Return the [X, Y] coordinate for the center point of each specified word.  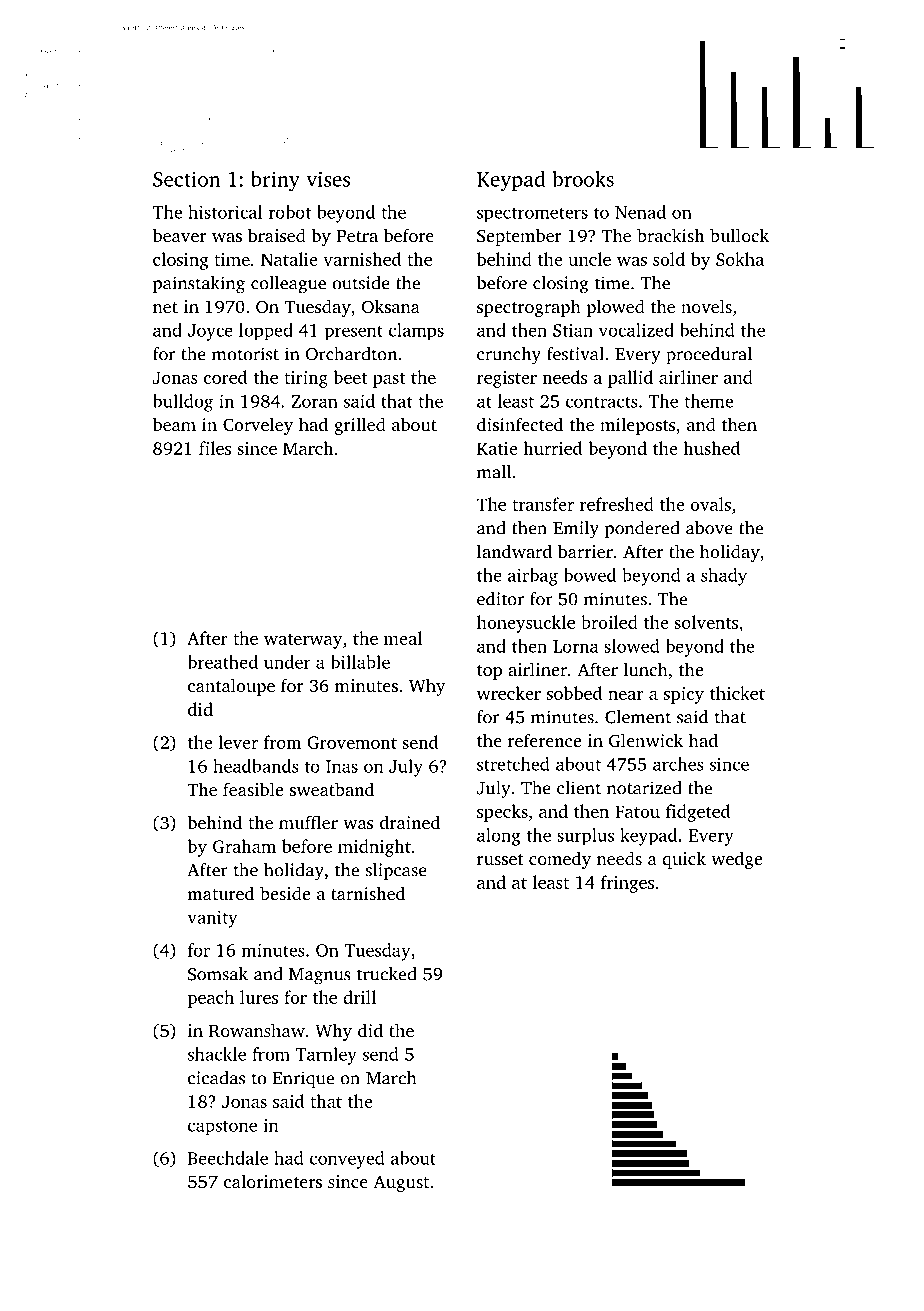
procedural [709, 355]
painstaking [199, 285]
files [215, 448]
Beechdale [228, 1158]
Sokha [740, 259]
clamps [416, 332]
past [389, 380]
